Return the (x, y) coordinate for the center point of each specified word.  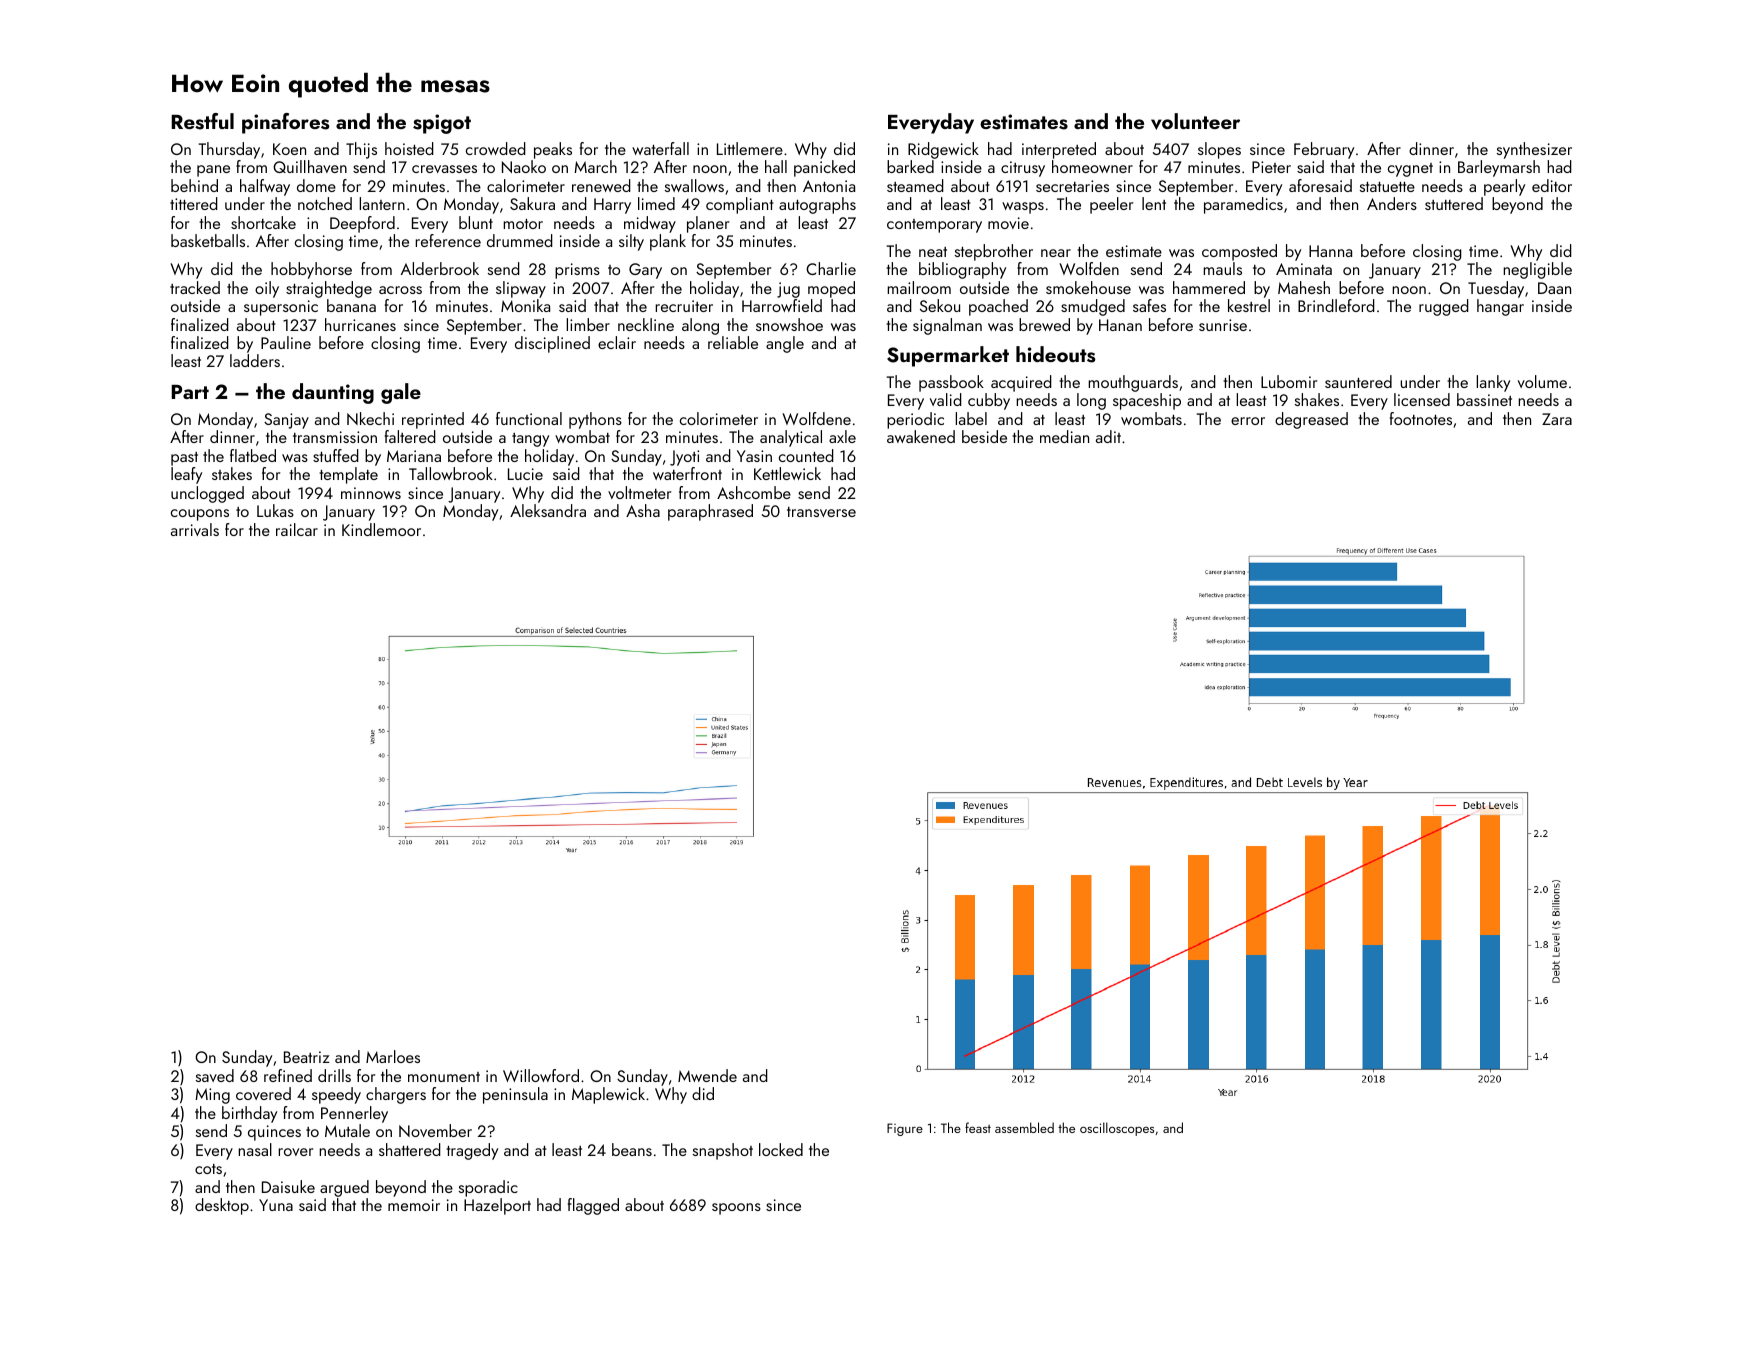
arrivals (195, 529)
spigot (442, 124)
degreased (1311, 420)
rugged (1444, 307)
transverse (821, 512)
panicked (824, 168)
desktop (222, 1206)
